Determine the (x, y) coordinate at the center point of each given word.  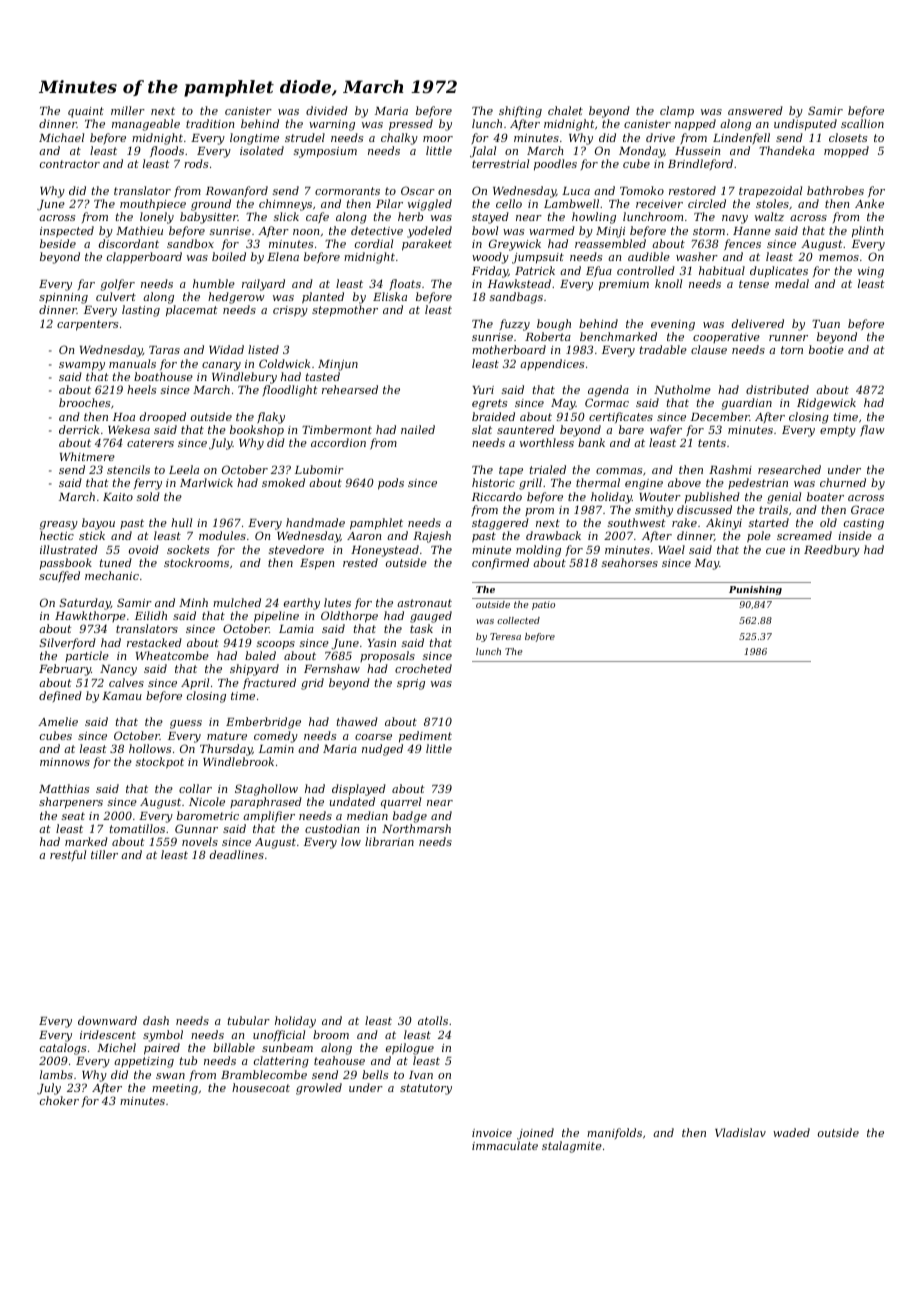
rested (360, 562)
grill (530, 484)
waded (791, 1132)
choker (59, 1100)
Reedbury (832, 551)
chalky (399, 139)
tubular (249, 1020)
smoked (283, 482)
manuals (132, 363)
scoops (276, 645)
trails (773, 509)
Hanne (752, 231)
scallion (862, 123)
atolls (433, 1020)
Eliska (390, 296)
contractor (70, 164)
